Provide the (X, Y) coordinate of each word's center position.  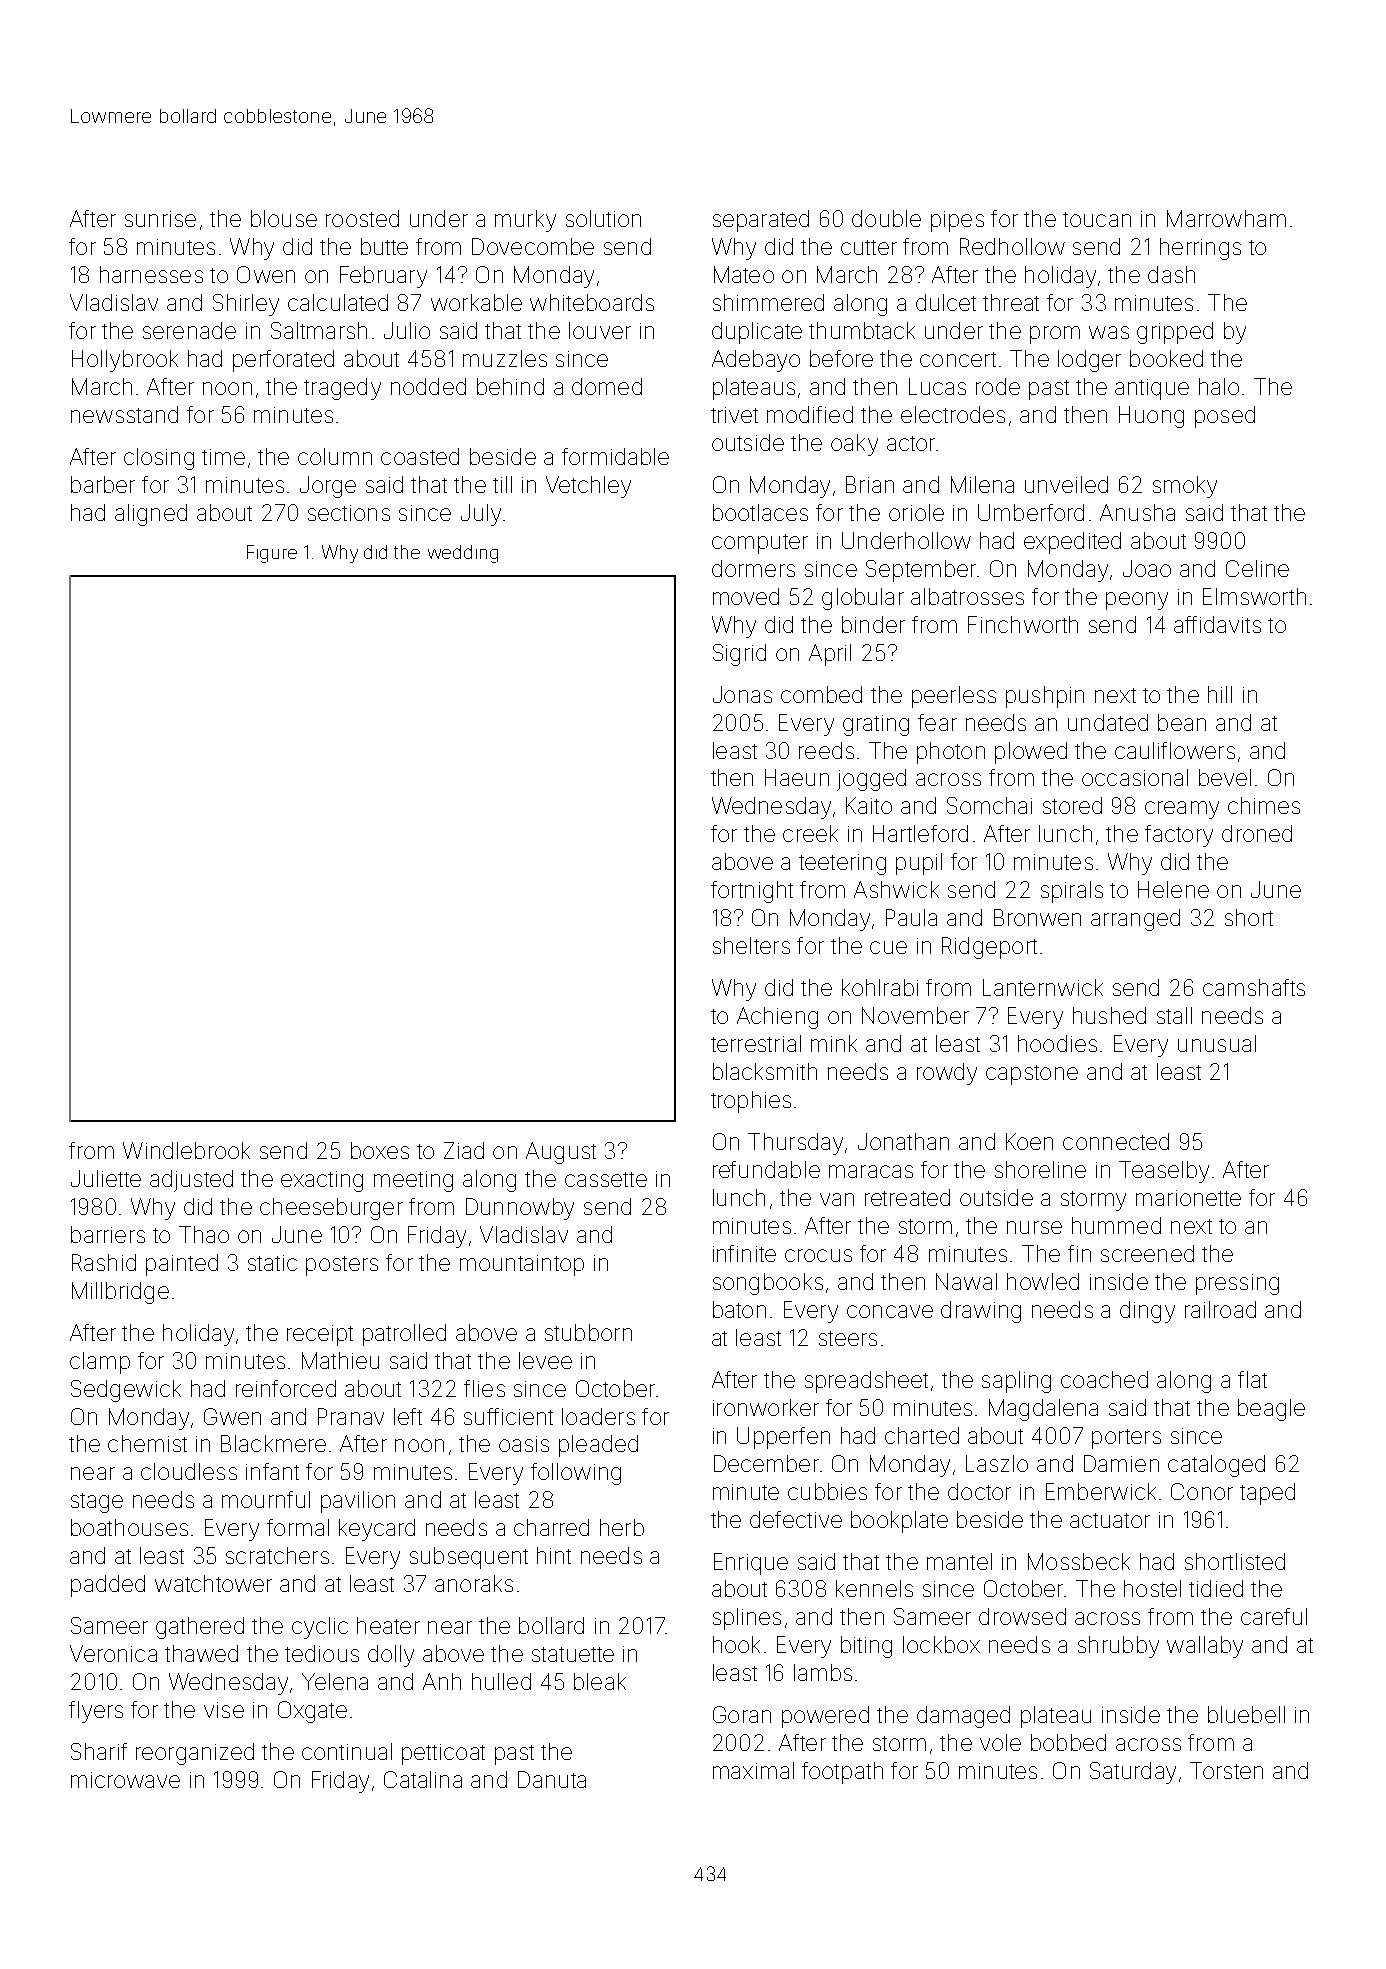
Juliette (106, 1178)
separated (761, 221)
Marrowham (1226, 218)
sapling (1016, 1382)
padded (108, 1586)
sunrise (160, 219)
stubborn (588, 1332)
